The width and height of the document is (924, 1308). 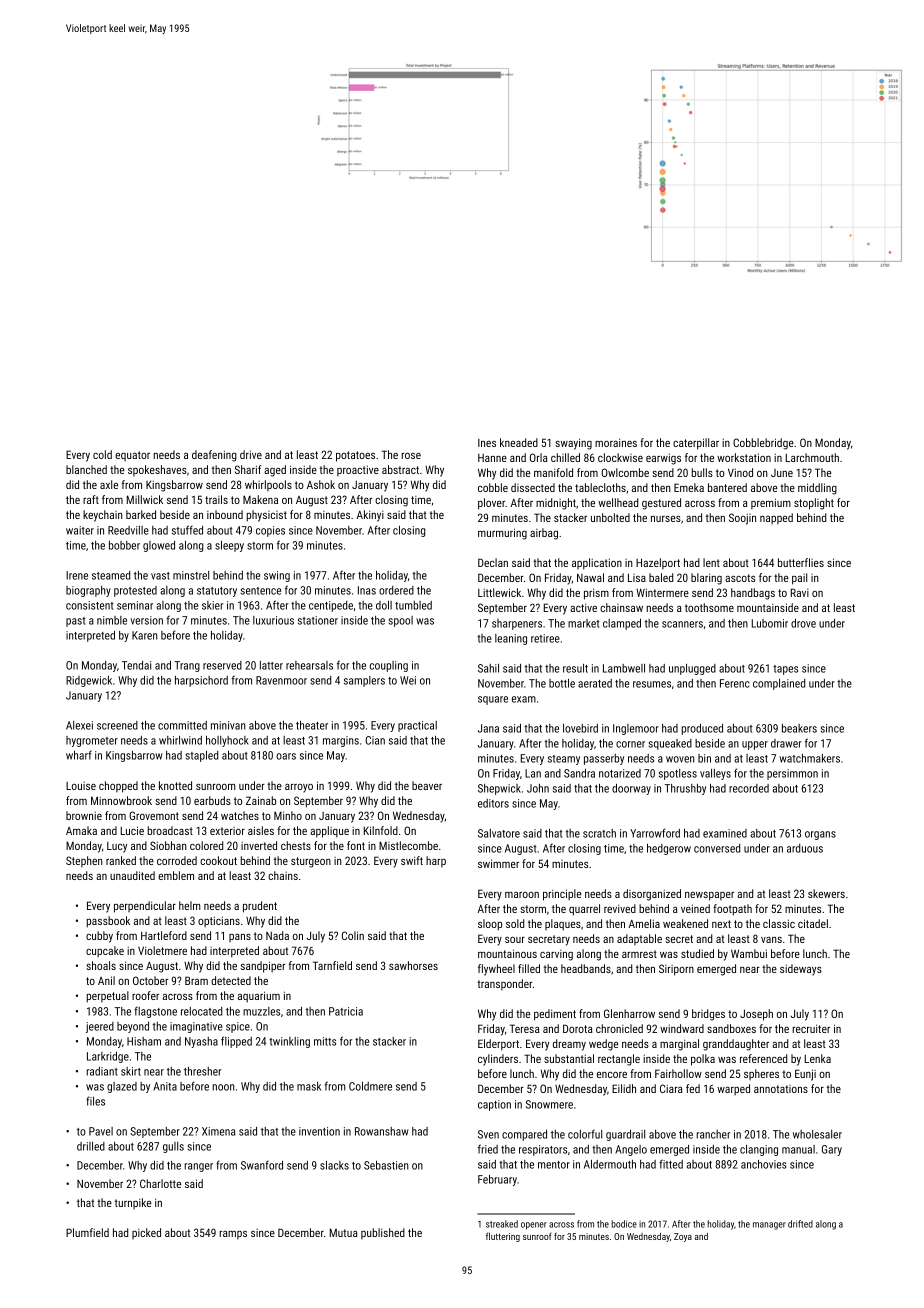 I want to click on practical, so click(x=417, y=726).
